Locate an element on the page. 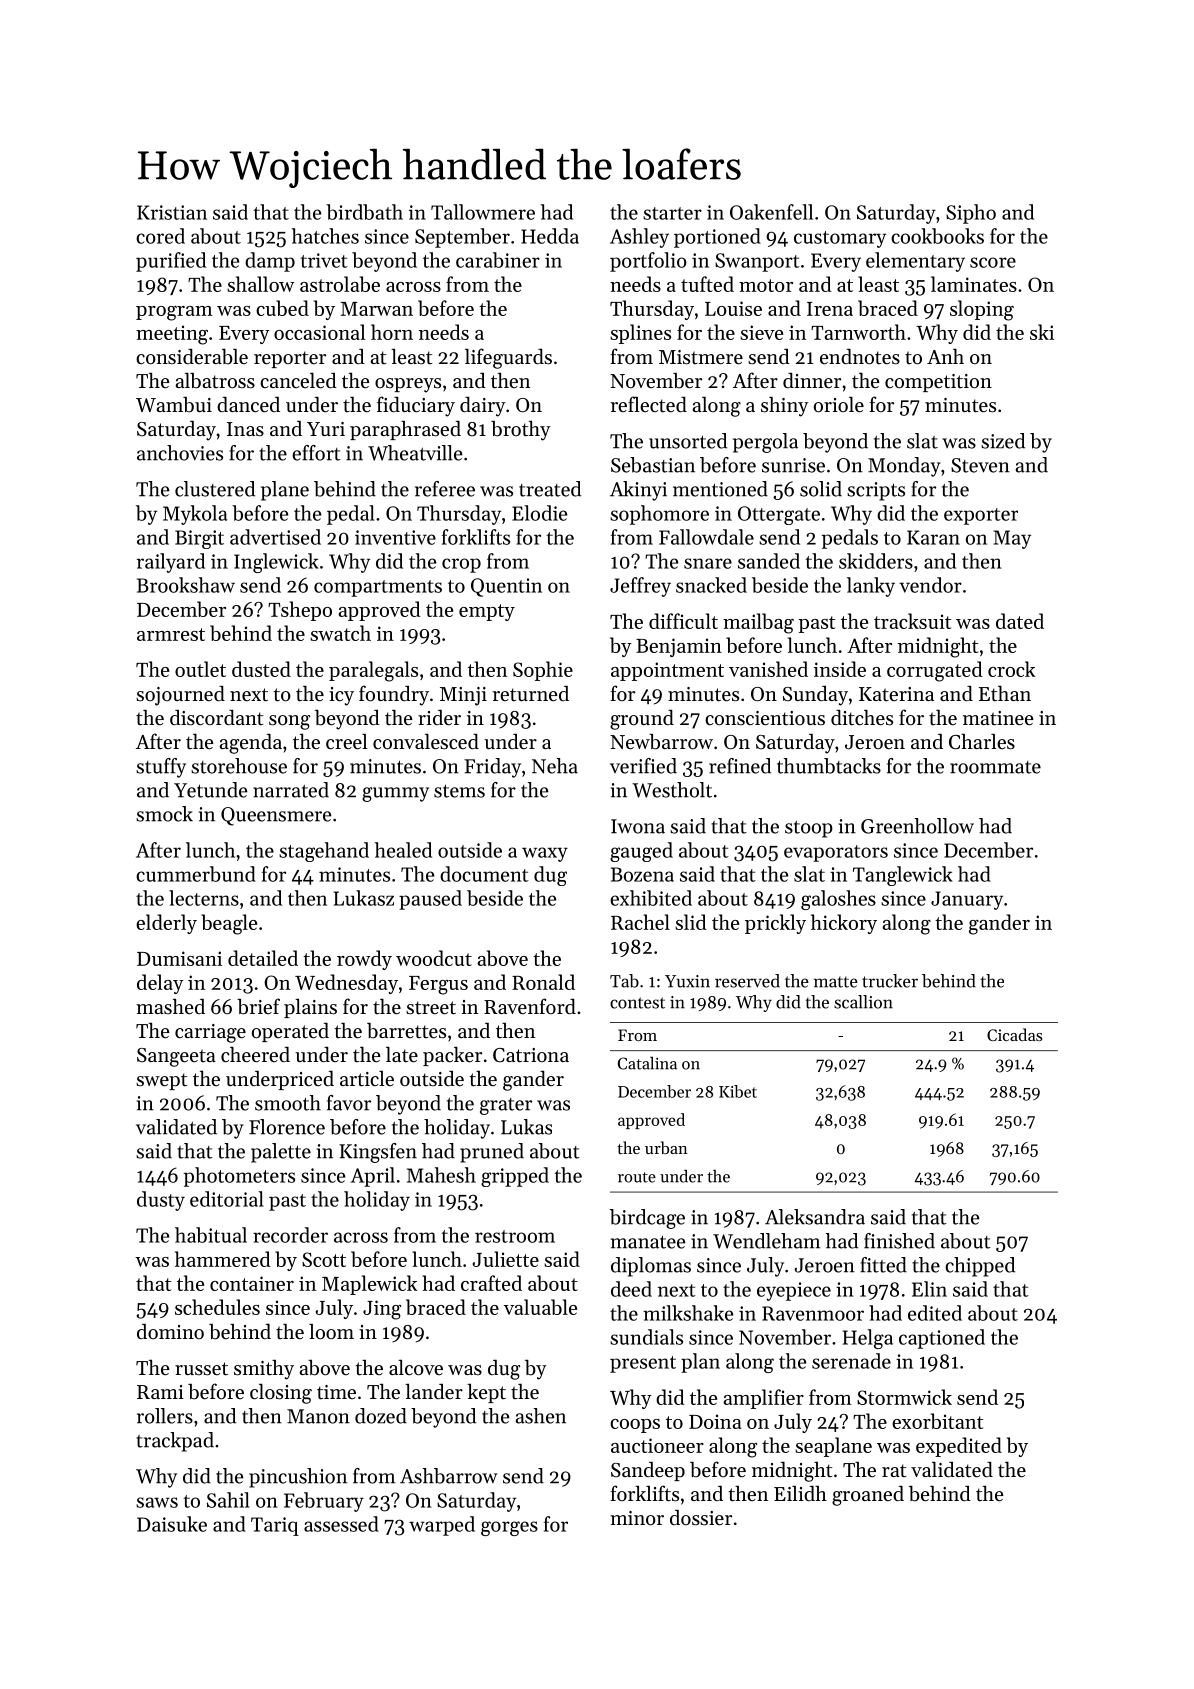 The height and width of the document is (1689, 1194). Ashley is located at coordinates (639, 238).
